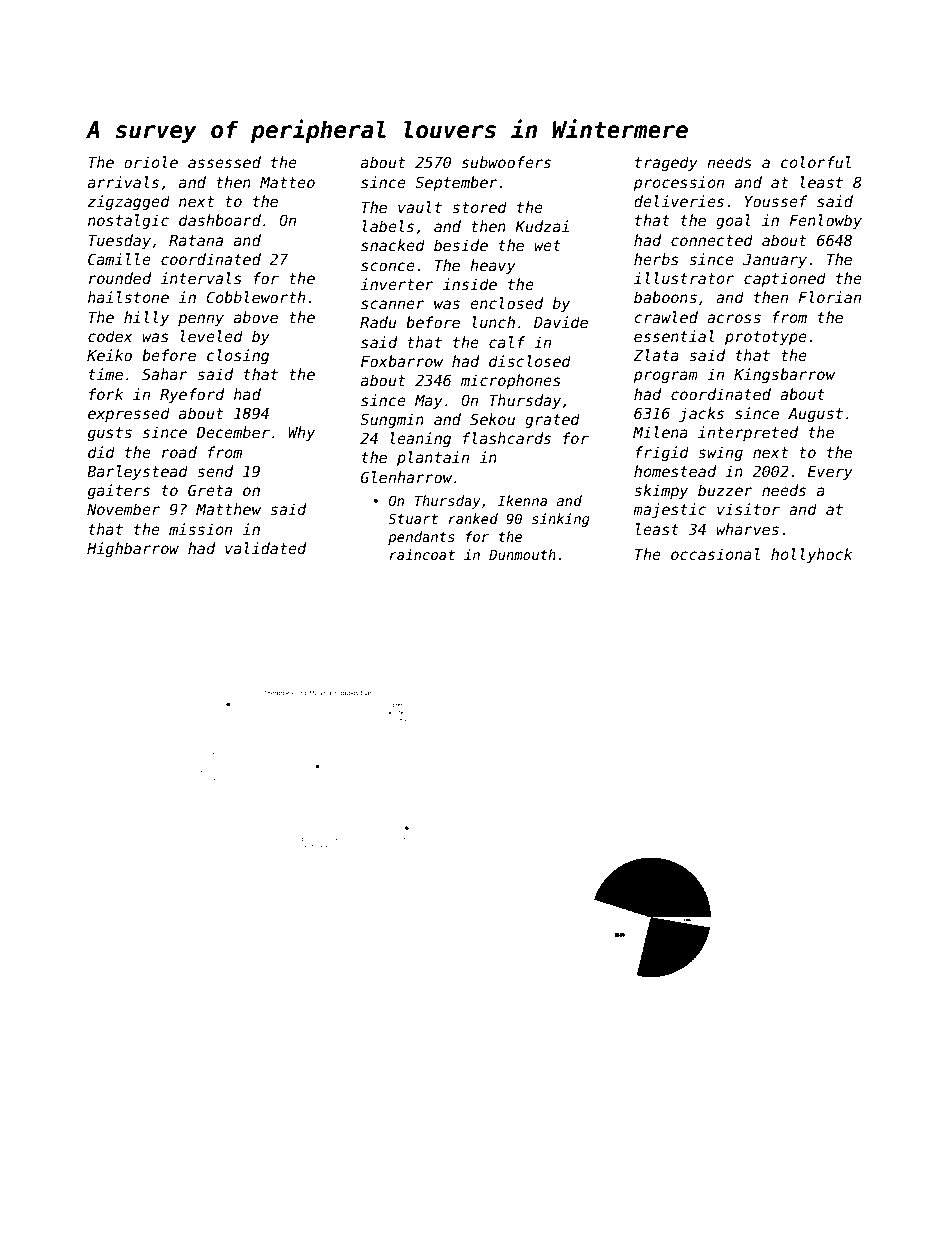  What do you see at coordinates (660, 432) in the screenshot?
I see `Milena` at bounding box center [660, 432].
